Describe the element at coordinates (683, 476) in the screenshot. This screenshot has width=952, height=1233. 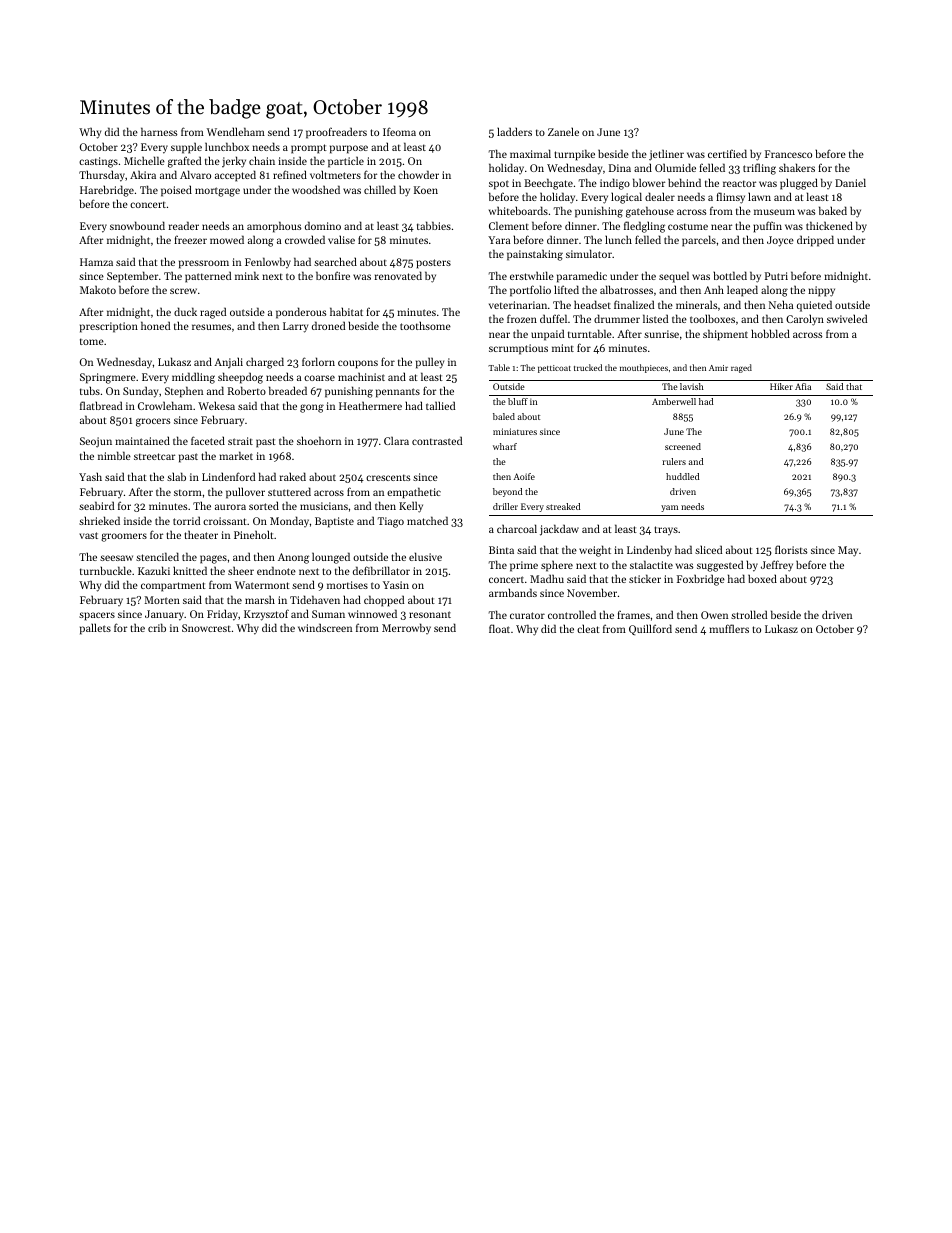
I see `huddled` at that location.
